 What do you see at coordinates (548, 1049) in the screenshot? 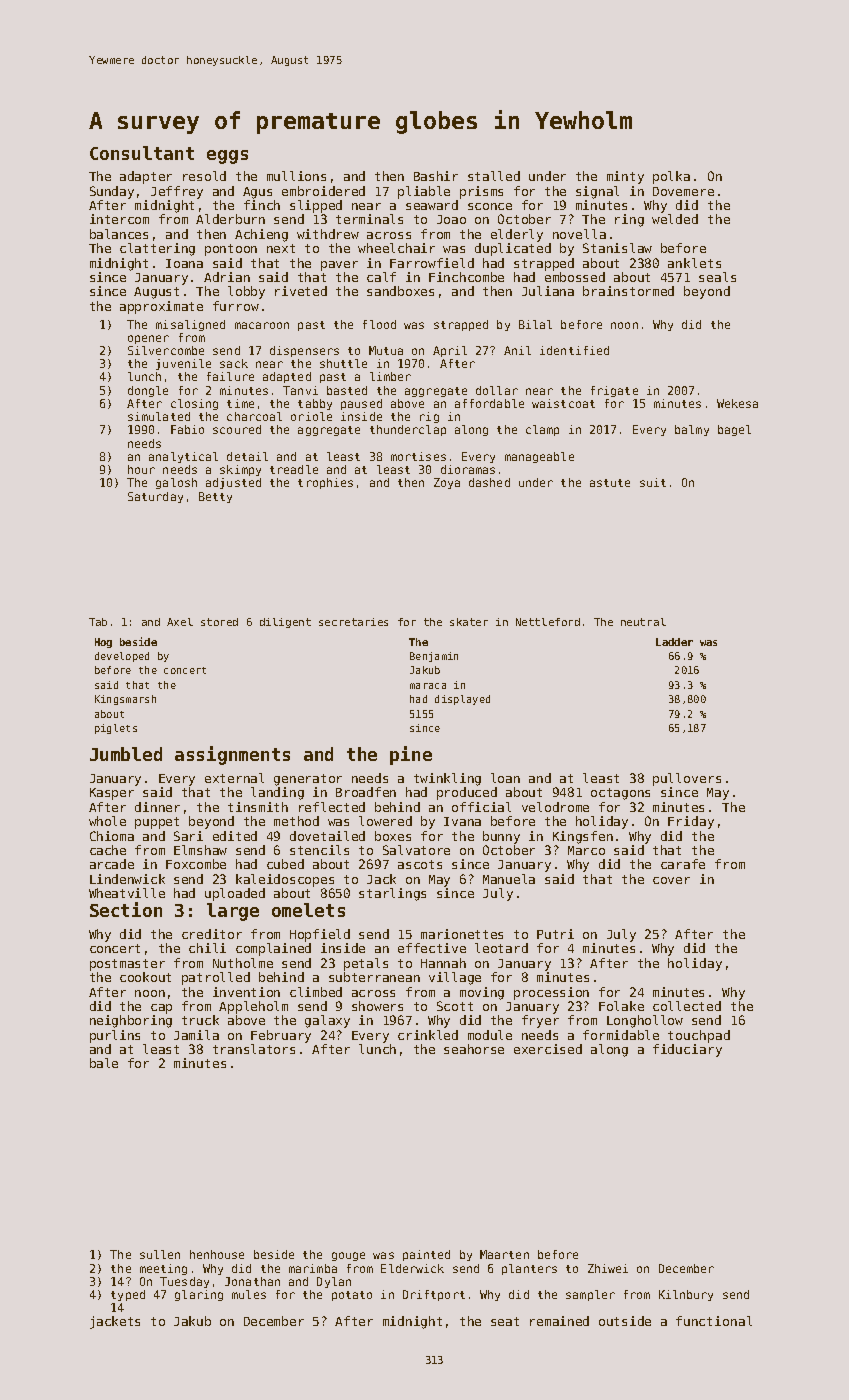
I see `exercised` at bounding box center [548, 1049].
